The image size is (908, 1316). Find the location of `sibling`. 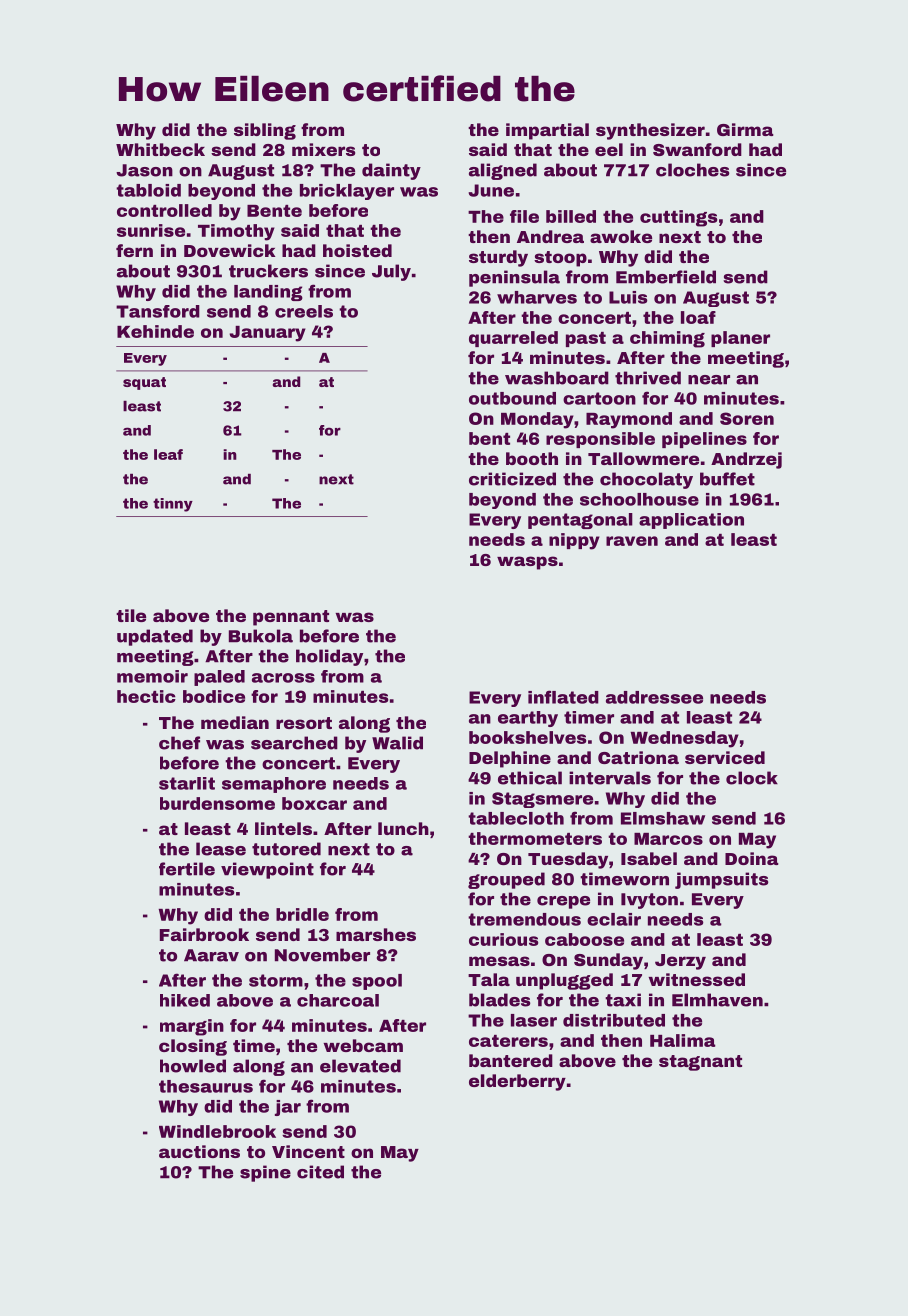

sibling is located at coordinates (265, 131).
